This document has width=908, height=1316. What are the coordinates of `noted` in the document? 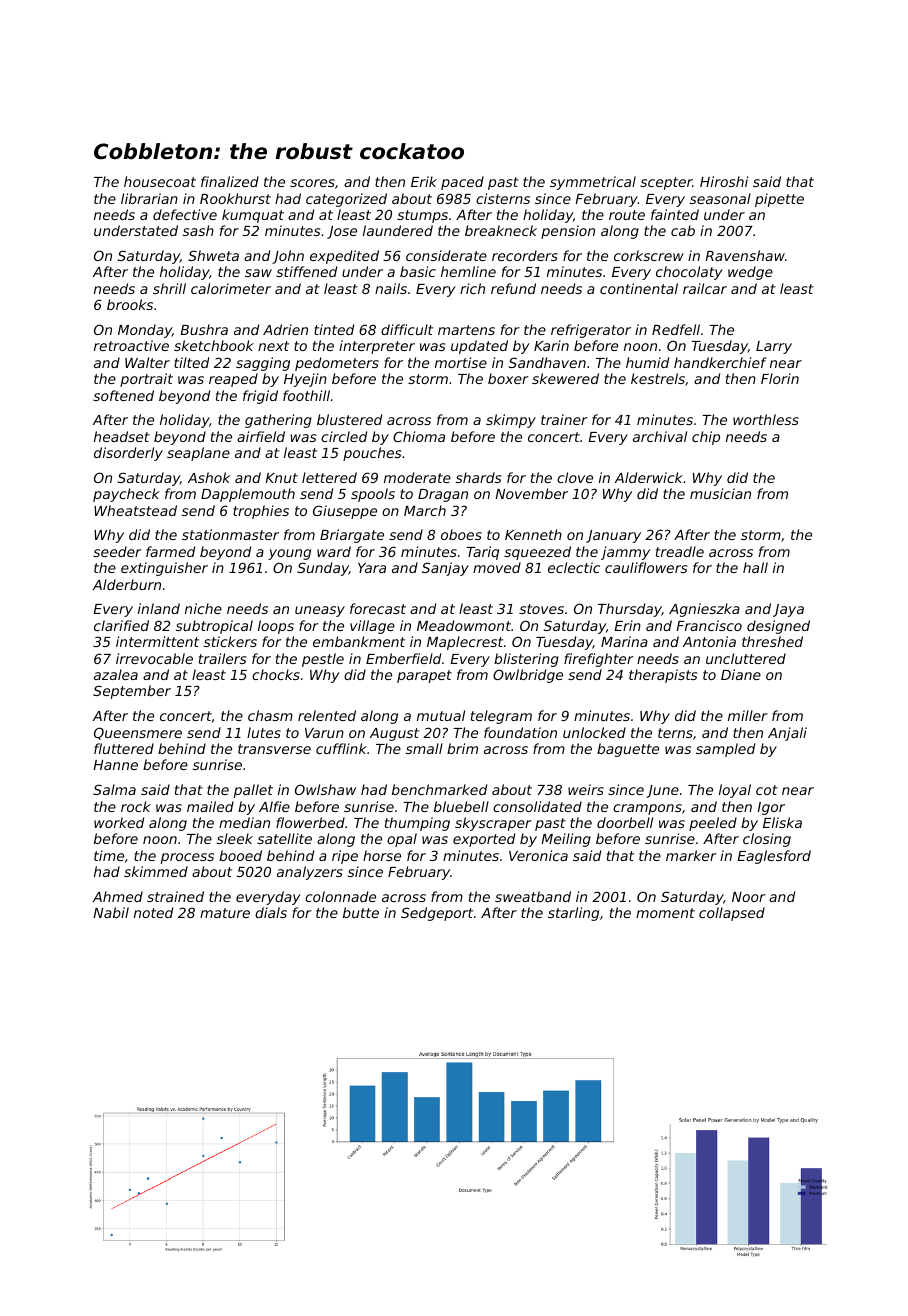 It's located at (153, 912).
